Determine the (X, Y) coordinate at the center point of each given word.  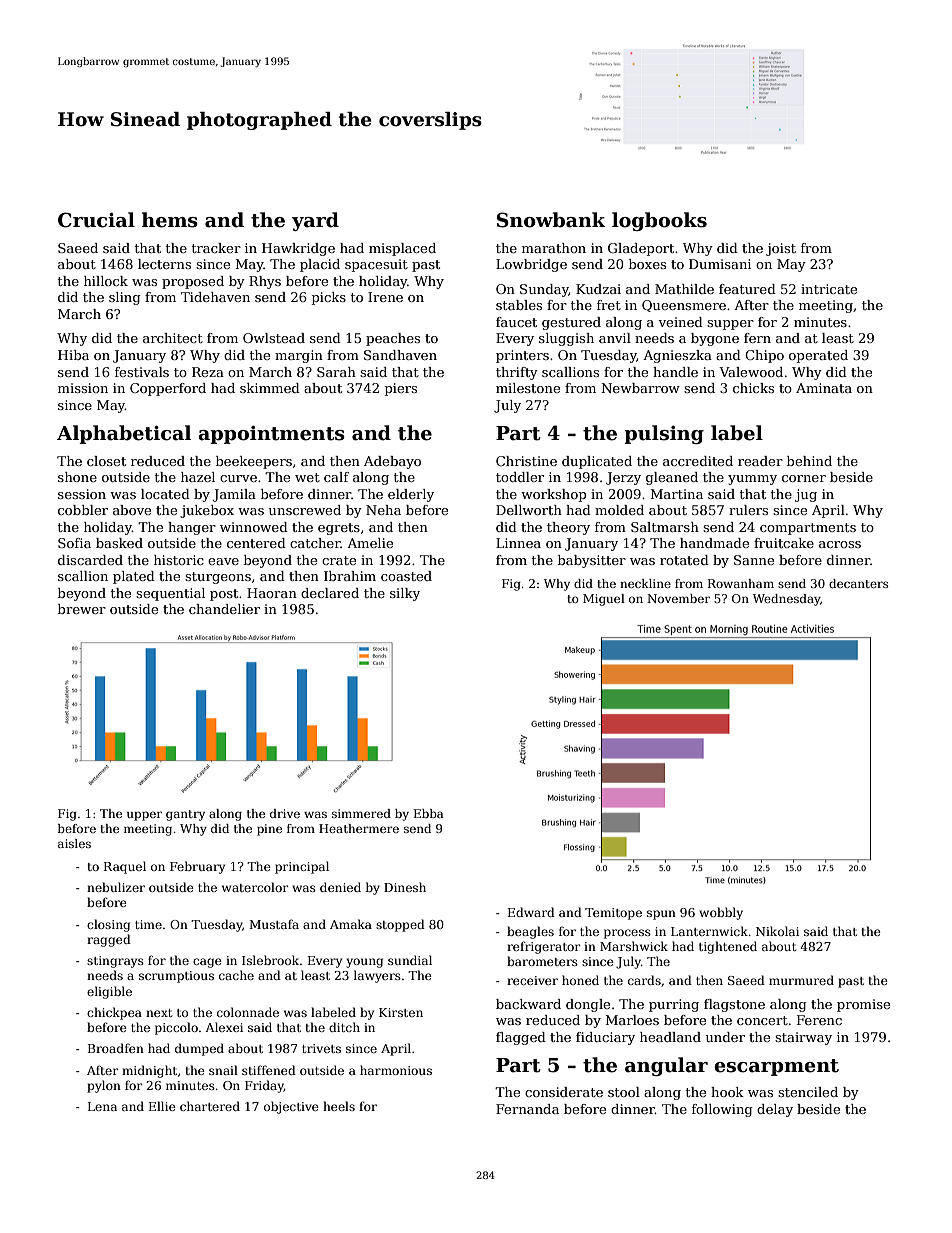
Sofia (74, 543)
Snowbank (551, 220)
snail (223, 1070)
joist (781, 249)
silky (405, 594)
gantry (185, 815)
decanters (858, 583)
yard (315, 221)
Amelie (370, 543)
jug (806, 495)
